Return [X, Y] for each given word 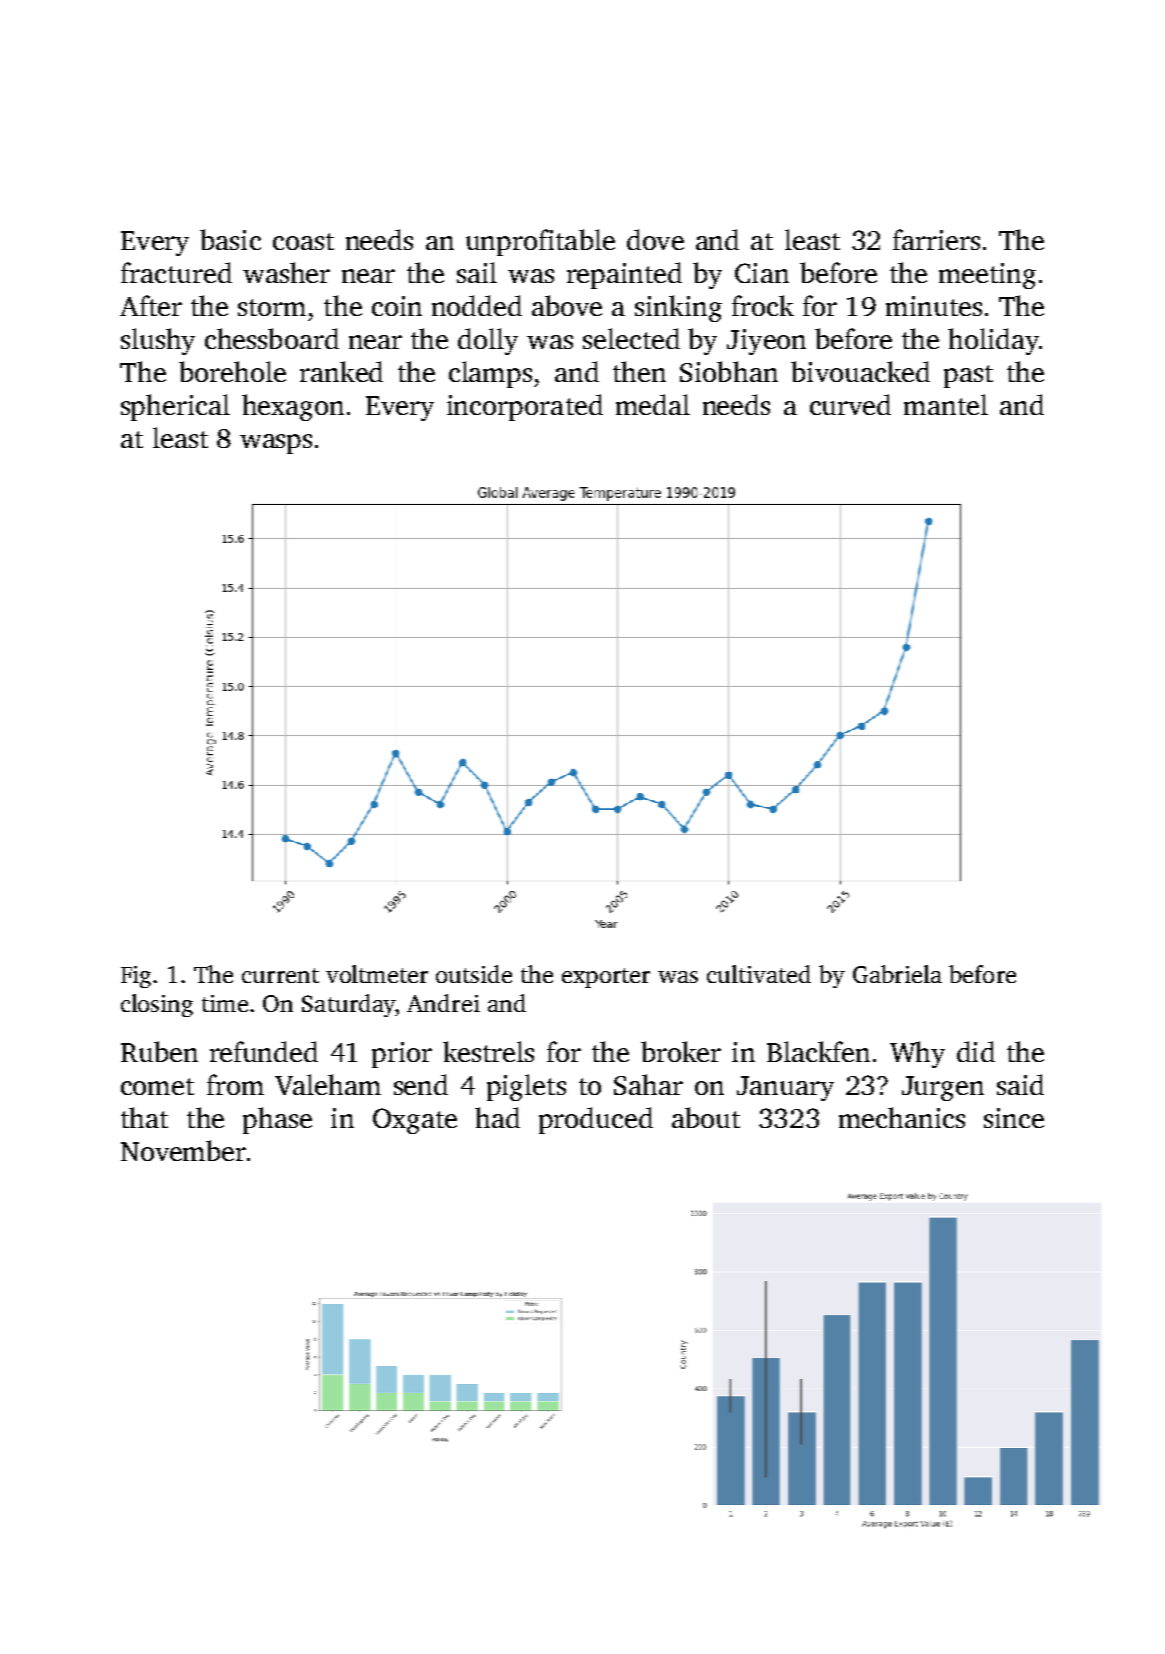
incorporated [525, 407]
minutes [934, 306]
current [280, 975]
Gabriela [897, 974]
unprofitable [540, 242]
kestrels [488, 1051]
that [144, 1117]
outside [474, 974]
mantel [946, 404]
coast [303, 241]
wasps [276, 444]
